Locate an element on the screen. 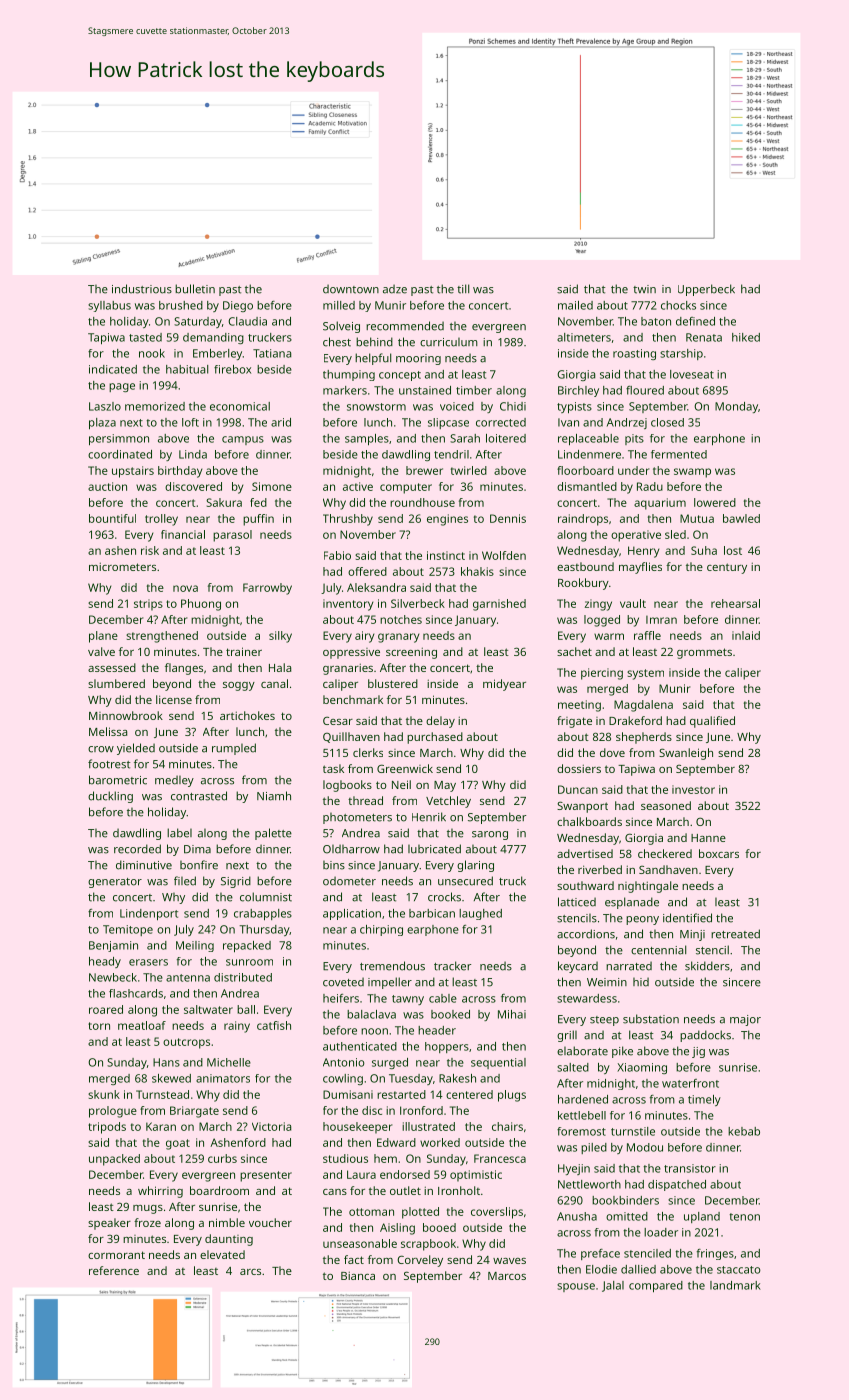 The width and height of the screenshot is (849, 1400). skunk is located at coordinates (104, 1094).
